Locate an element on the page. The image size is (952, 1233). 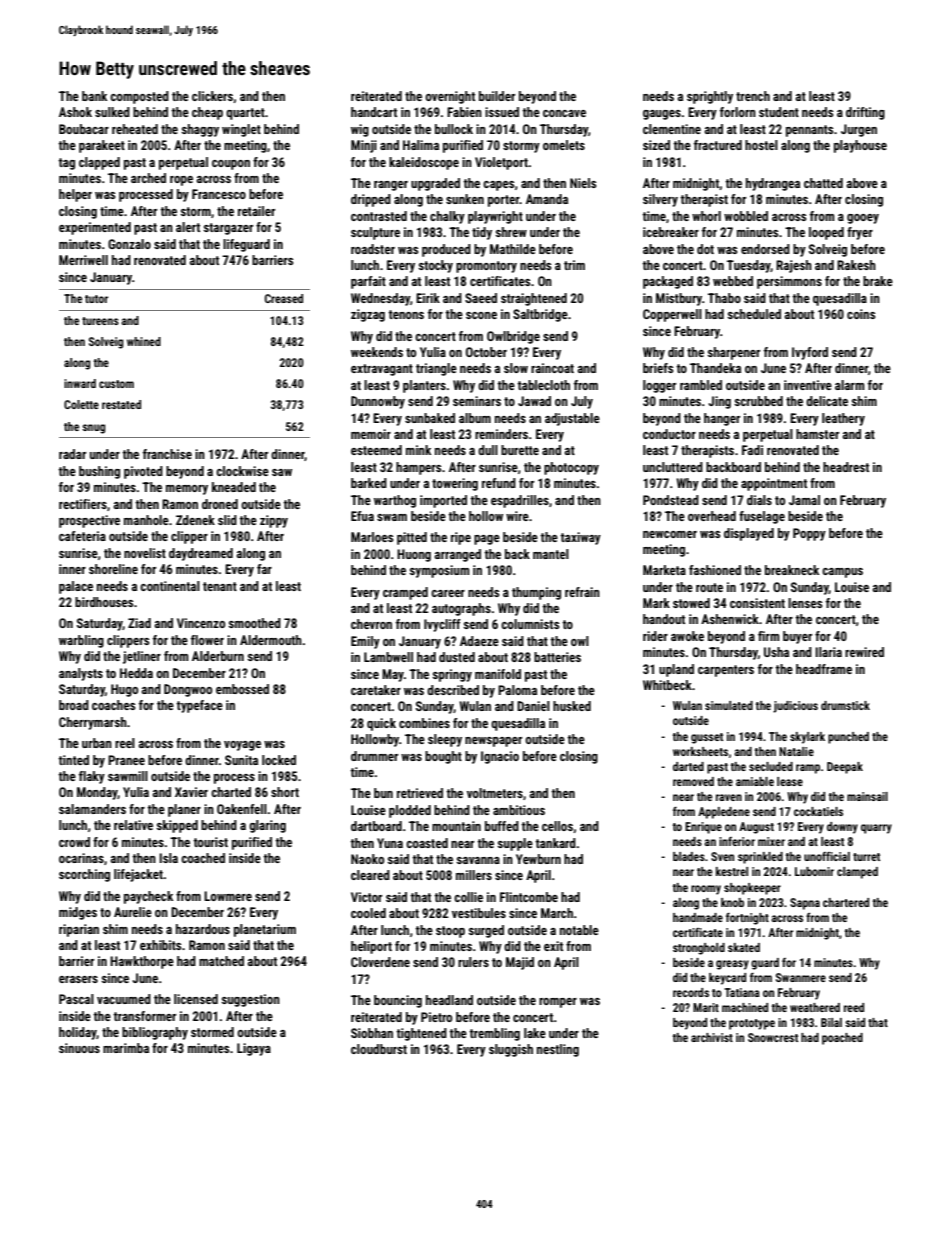
thumping is located at coordinates (536, 593).
